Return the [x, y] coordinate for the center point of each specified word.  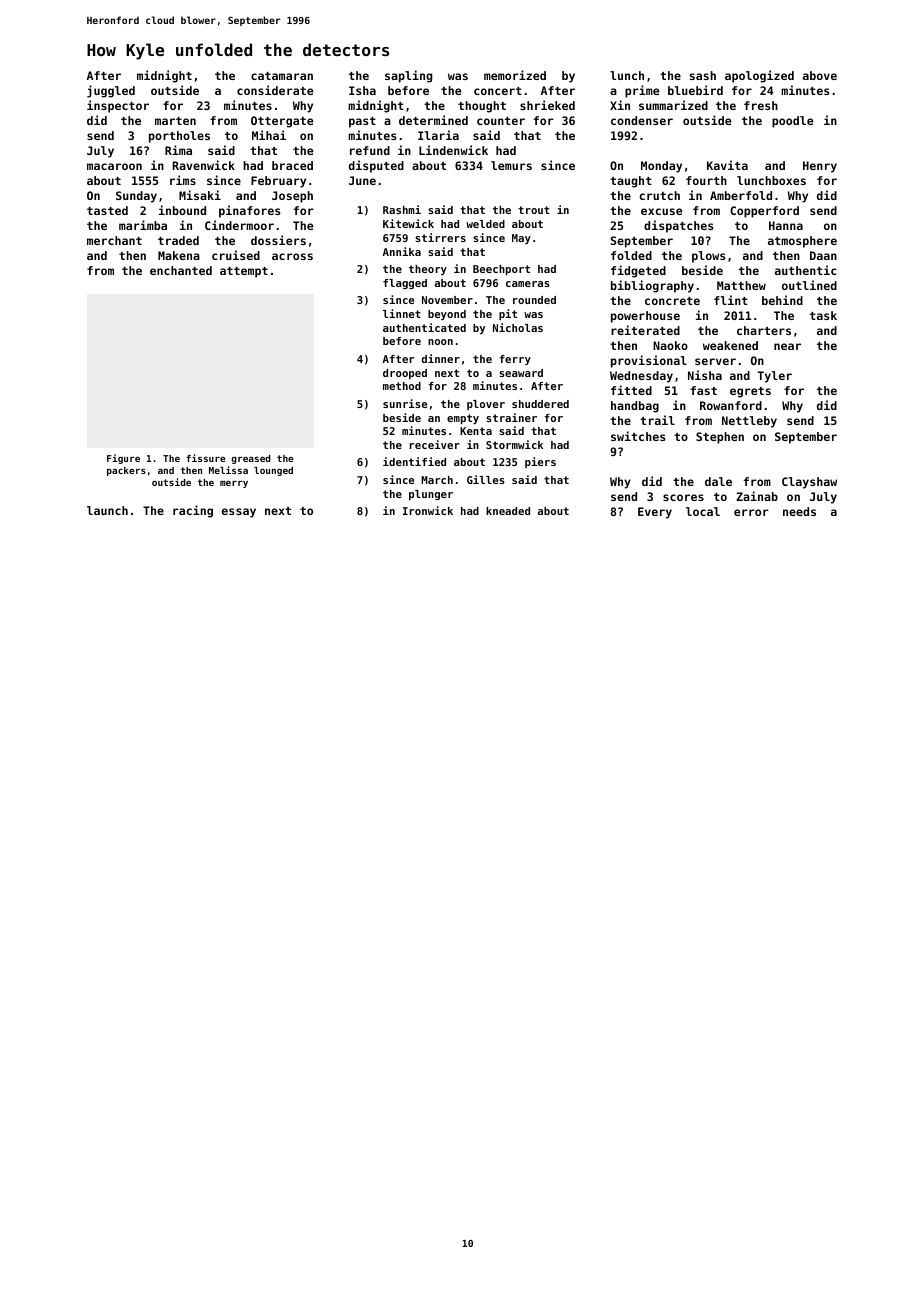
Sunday [136, 197]
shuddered [540, 404]
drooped [405, 374]
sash [703, 75]
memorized [515, 75]
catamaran [282, 76]
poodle [792, 122]
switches [638, 436]
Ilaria [438, 135]
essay [239, 513]
